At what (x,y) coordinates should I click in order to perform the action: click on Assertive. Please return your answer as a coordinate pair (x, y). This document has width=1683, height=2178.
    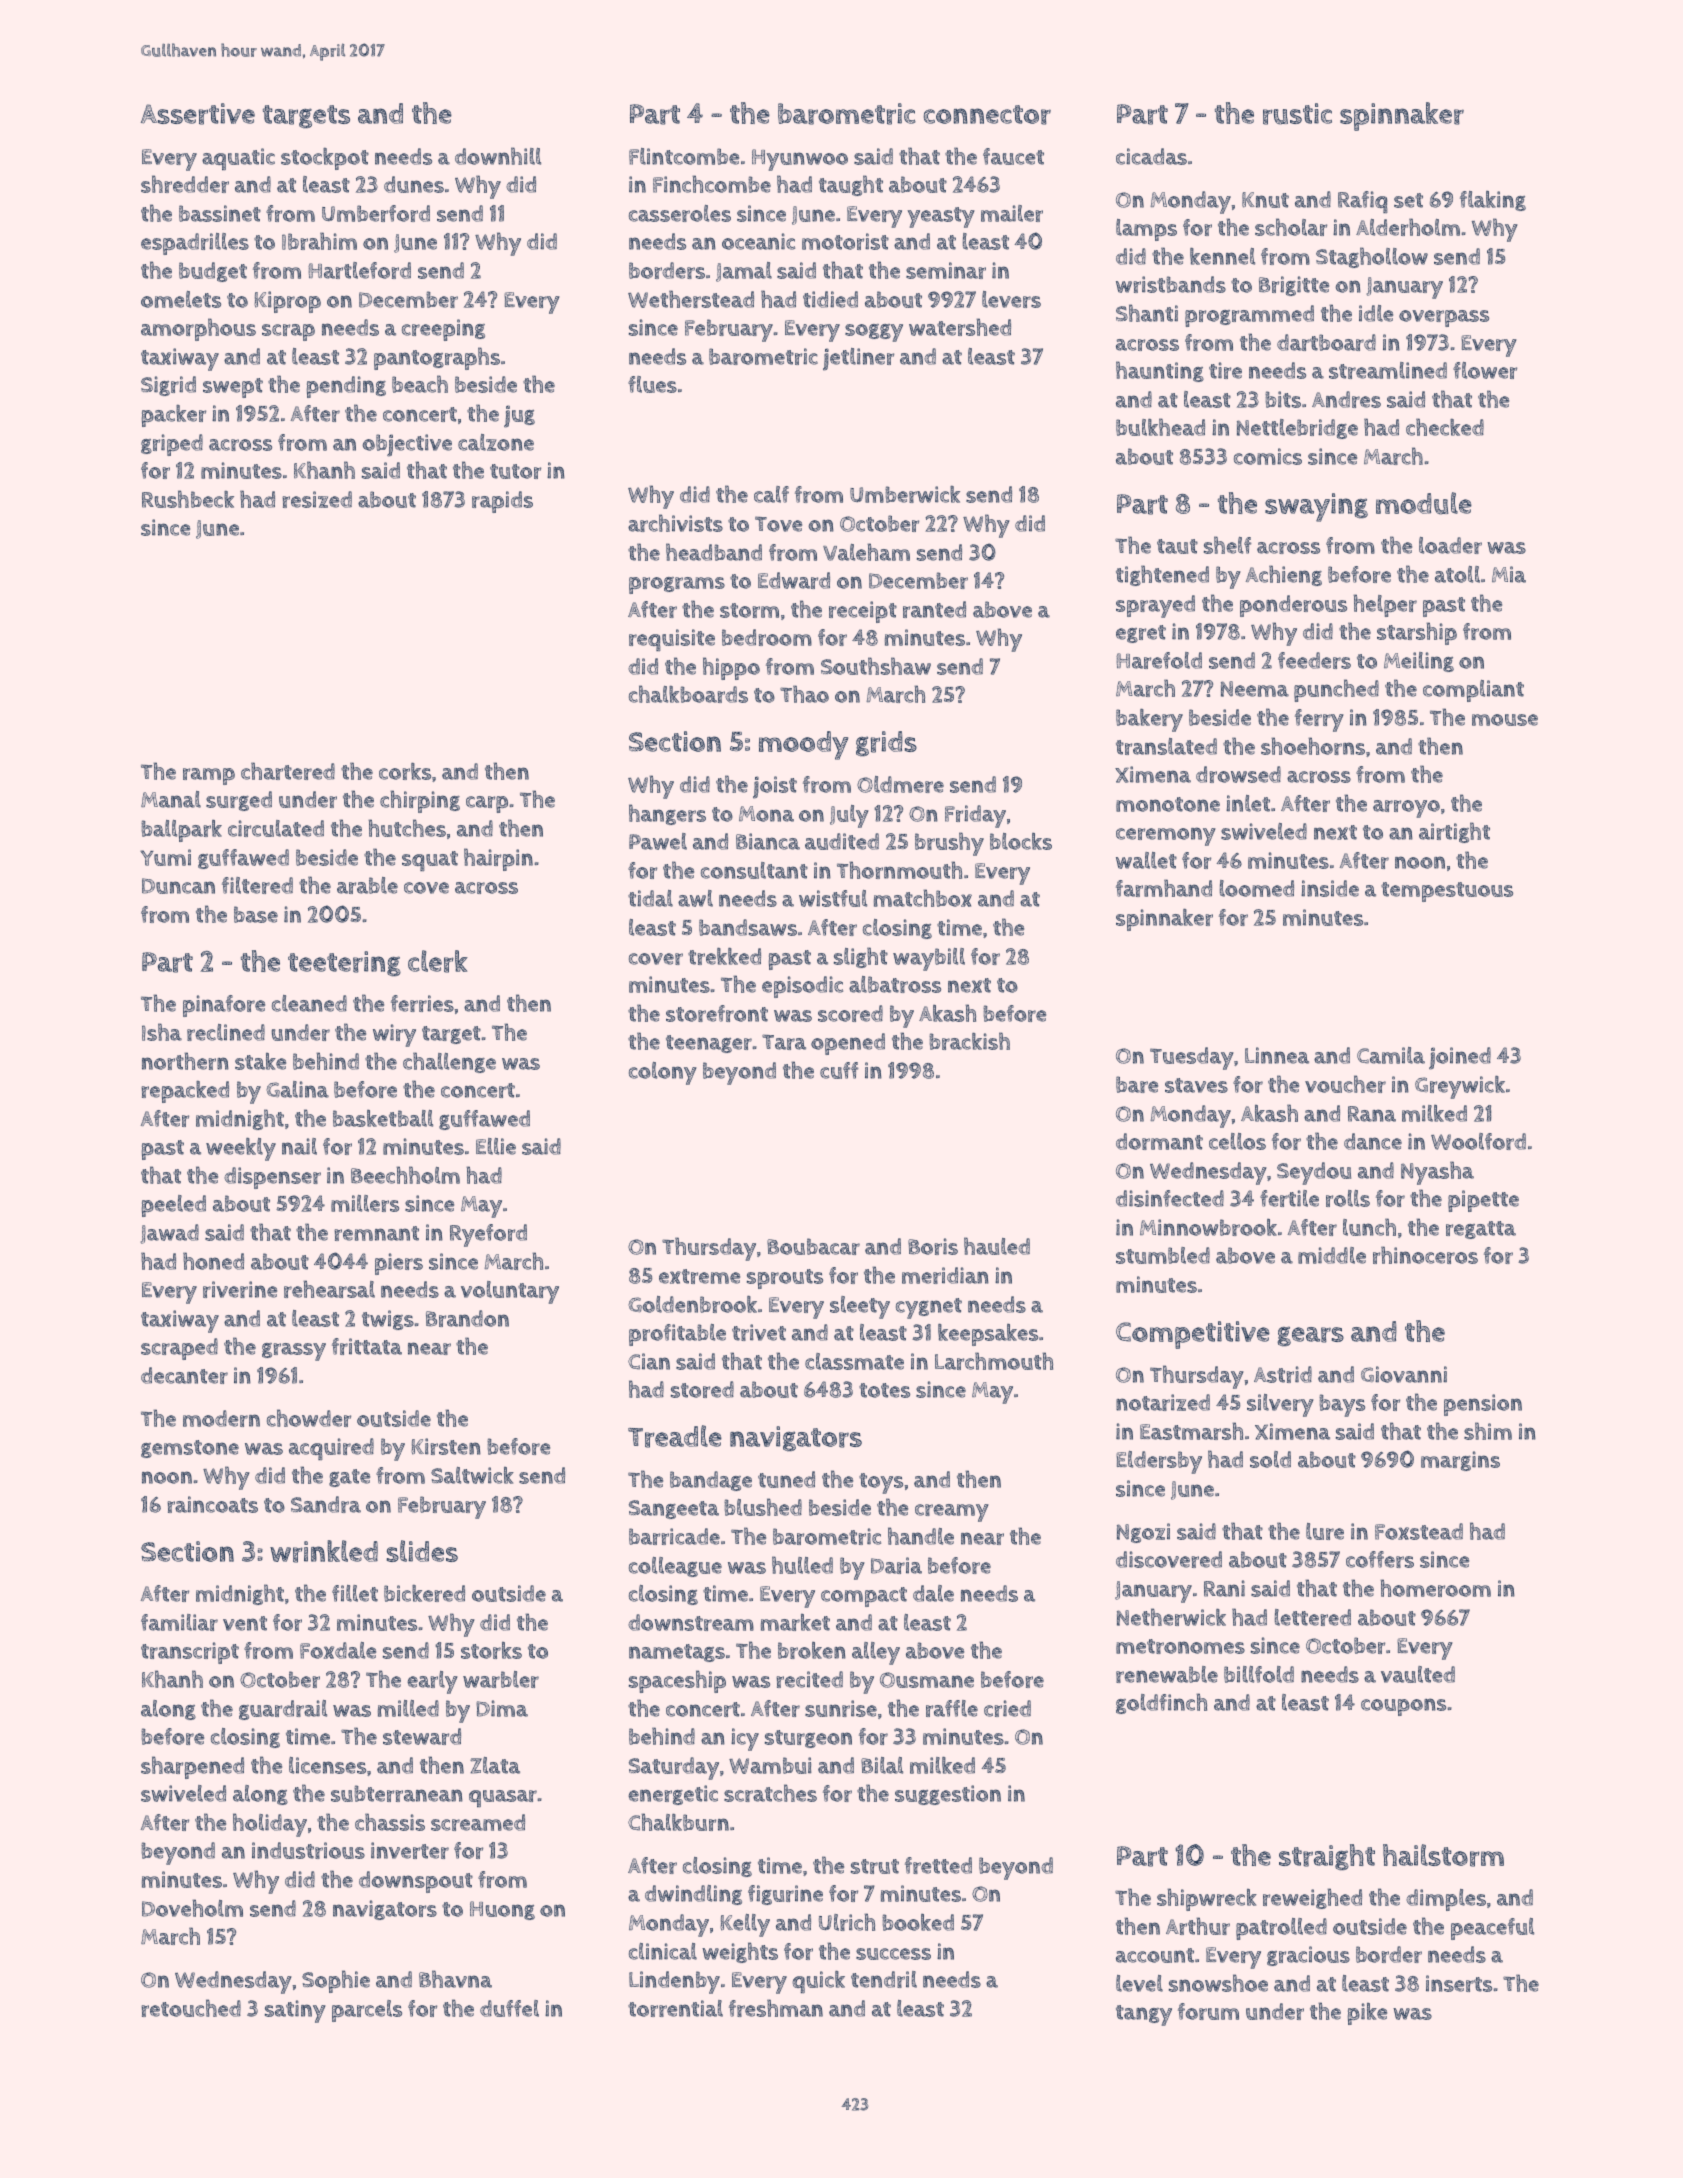
    Looking at the image, I should click on (198, 114).
